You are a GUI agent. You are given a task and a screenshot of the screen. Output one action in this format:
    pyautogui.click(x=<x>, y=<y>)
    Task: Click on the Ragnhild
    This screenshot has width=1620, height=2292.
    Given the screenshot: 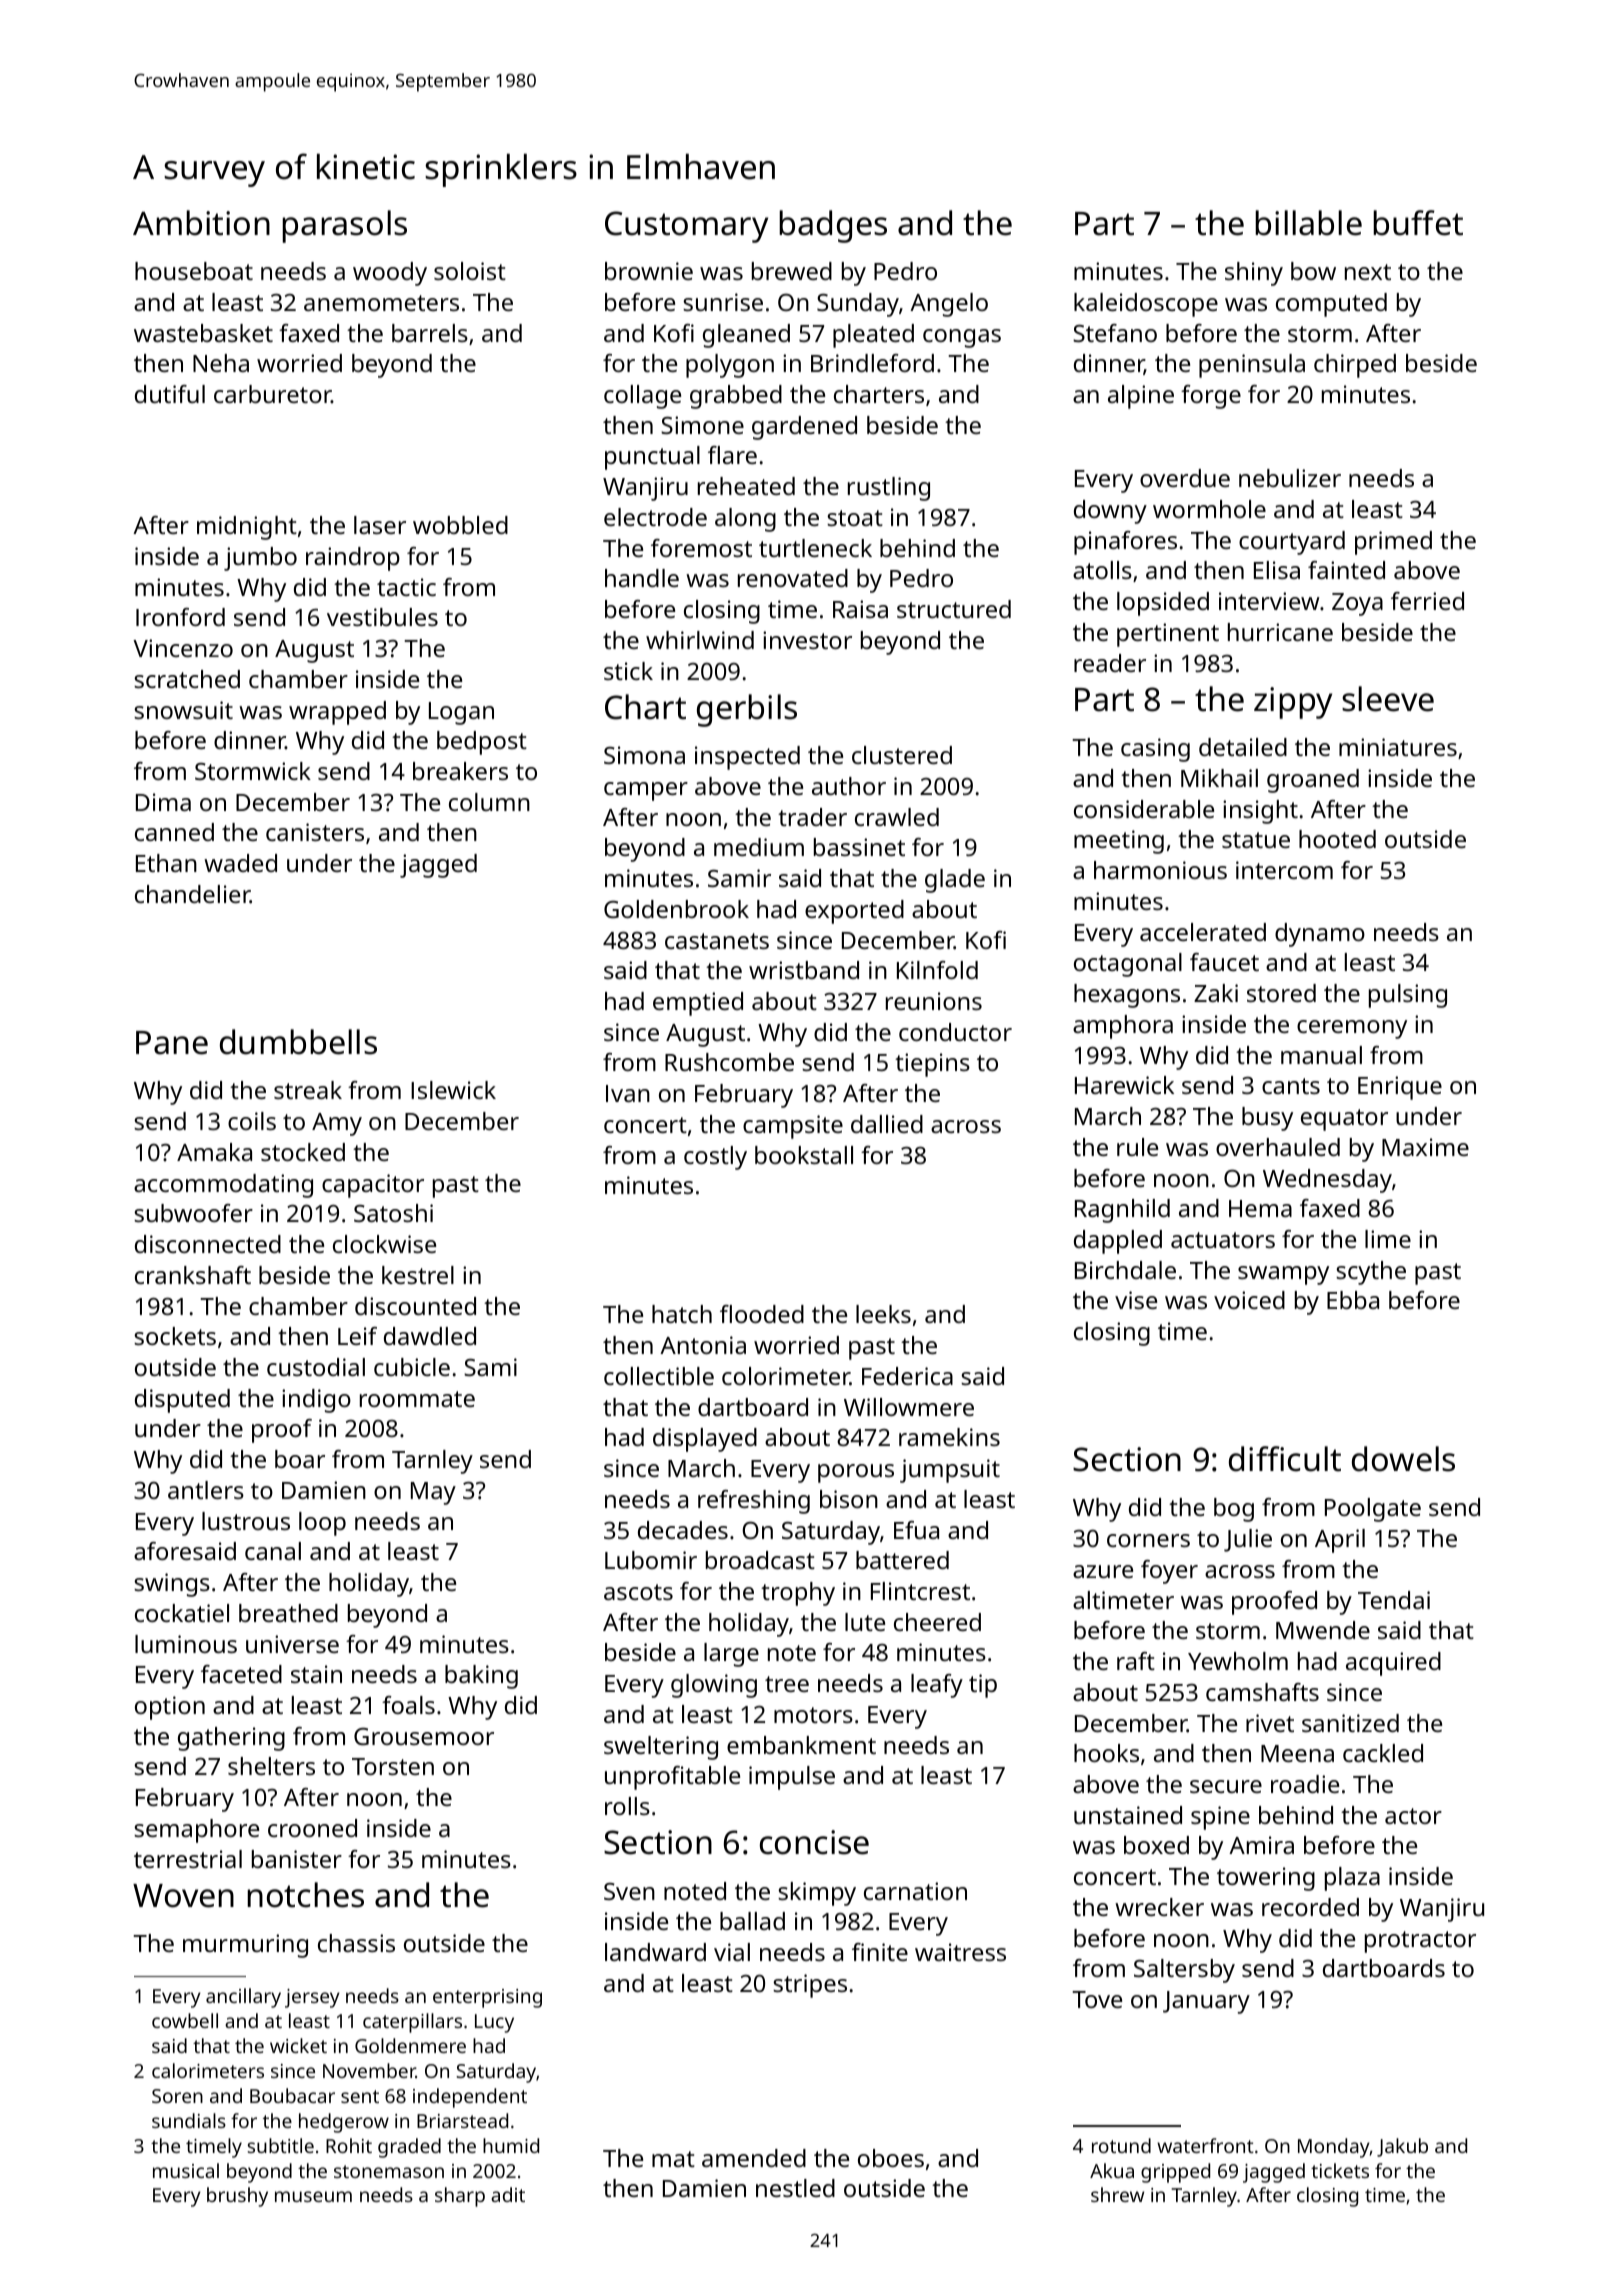 What is the action you would take?
    pyautogui.click(x=1122, y=1211)
